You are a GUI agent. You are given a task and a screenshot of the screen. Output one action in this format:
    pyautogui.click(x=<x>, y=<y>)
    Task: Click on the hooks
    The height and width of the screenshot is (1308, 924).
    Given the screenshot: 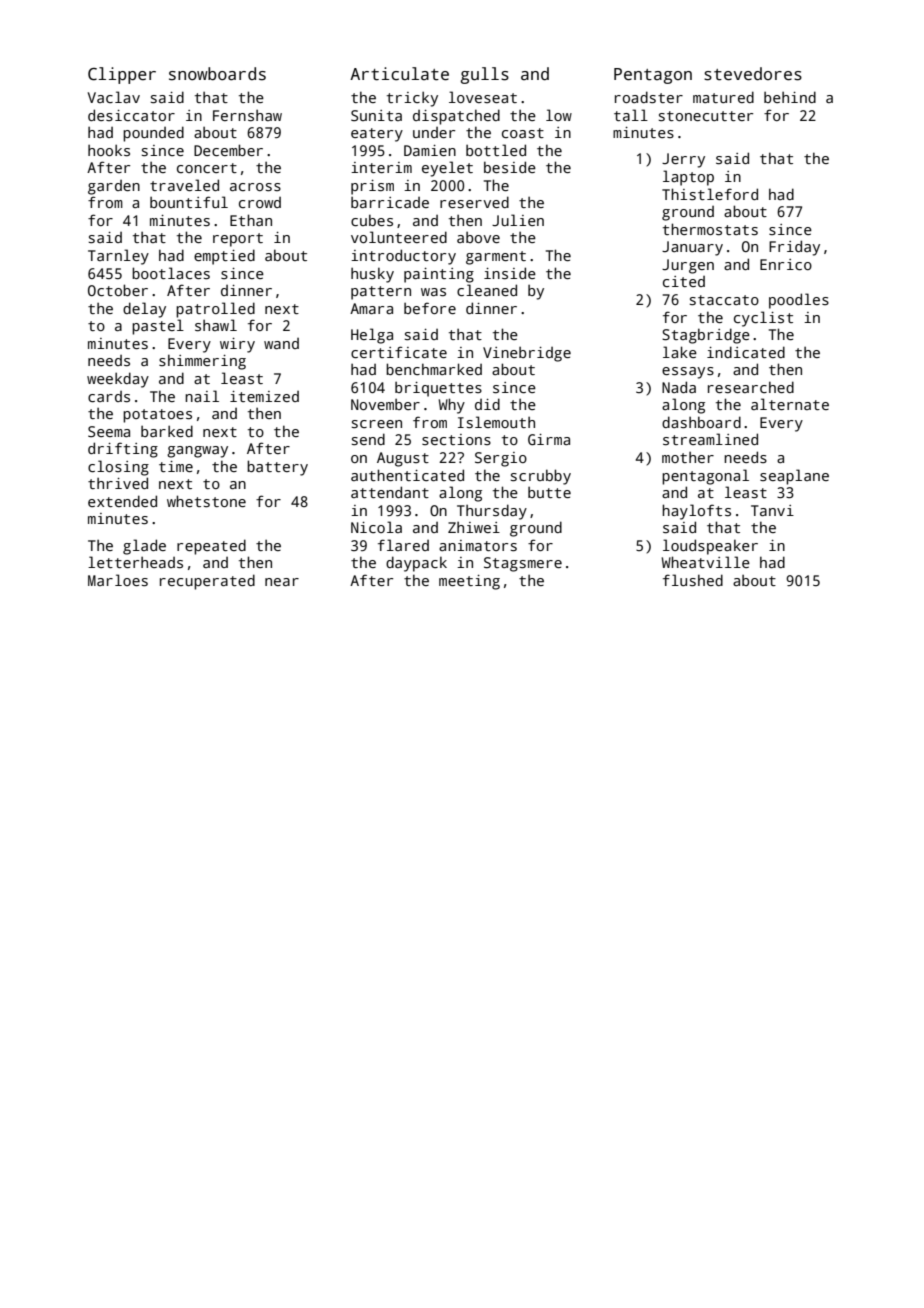 What is the action you would take?
    pyautogui.click(x=109, y=150)
